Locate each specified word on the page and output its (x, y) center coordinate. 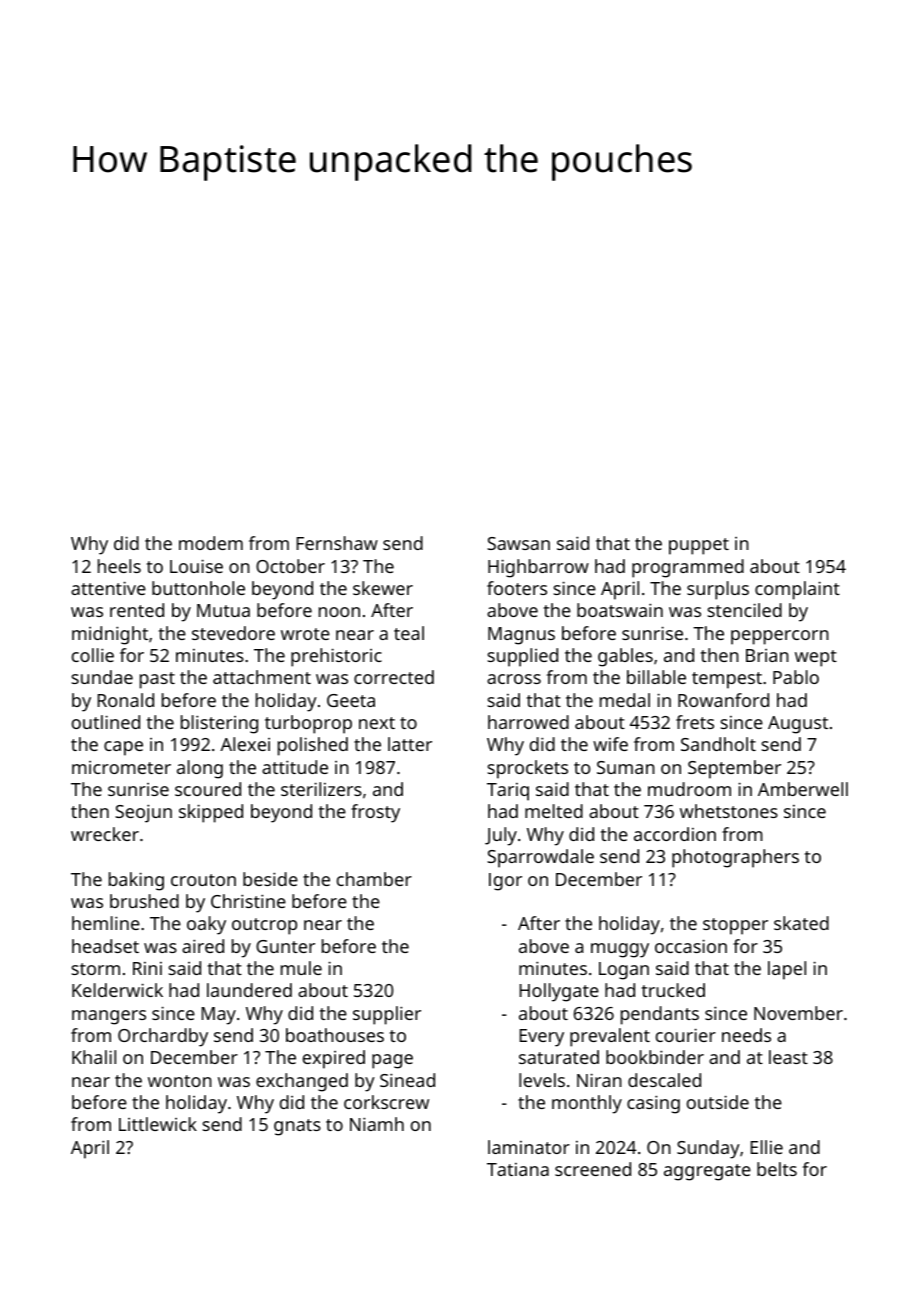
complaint (797, 590)
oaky (206, 925)
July (501, 836)
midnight (110, 635)
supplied (522, 657)
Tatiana (518, 1169)
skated (801, 923)
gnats (297, 1127)
